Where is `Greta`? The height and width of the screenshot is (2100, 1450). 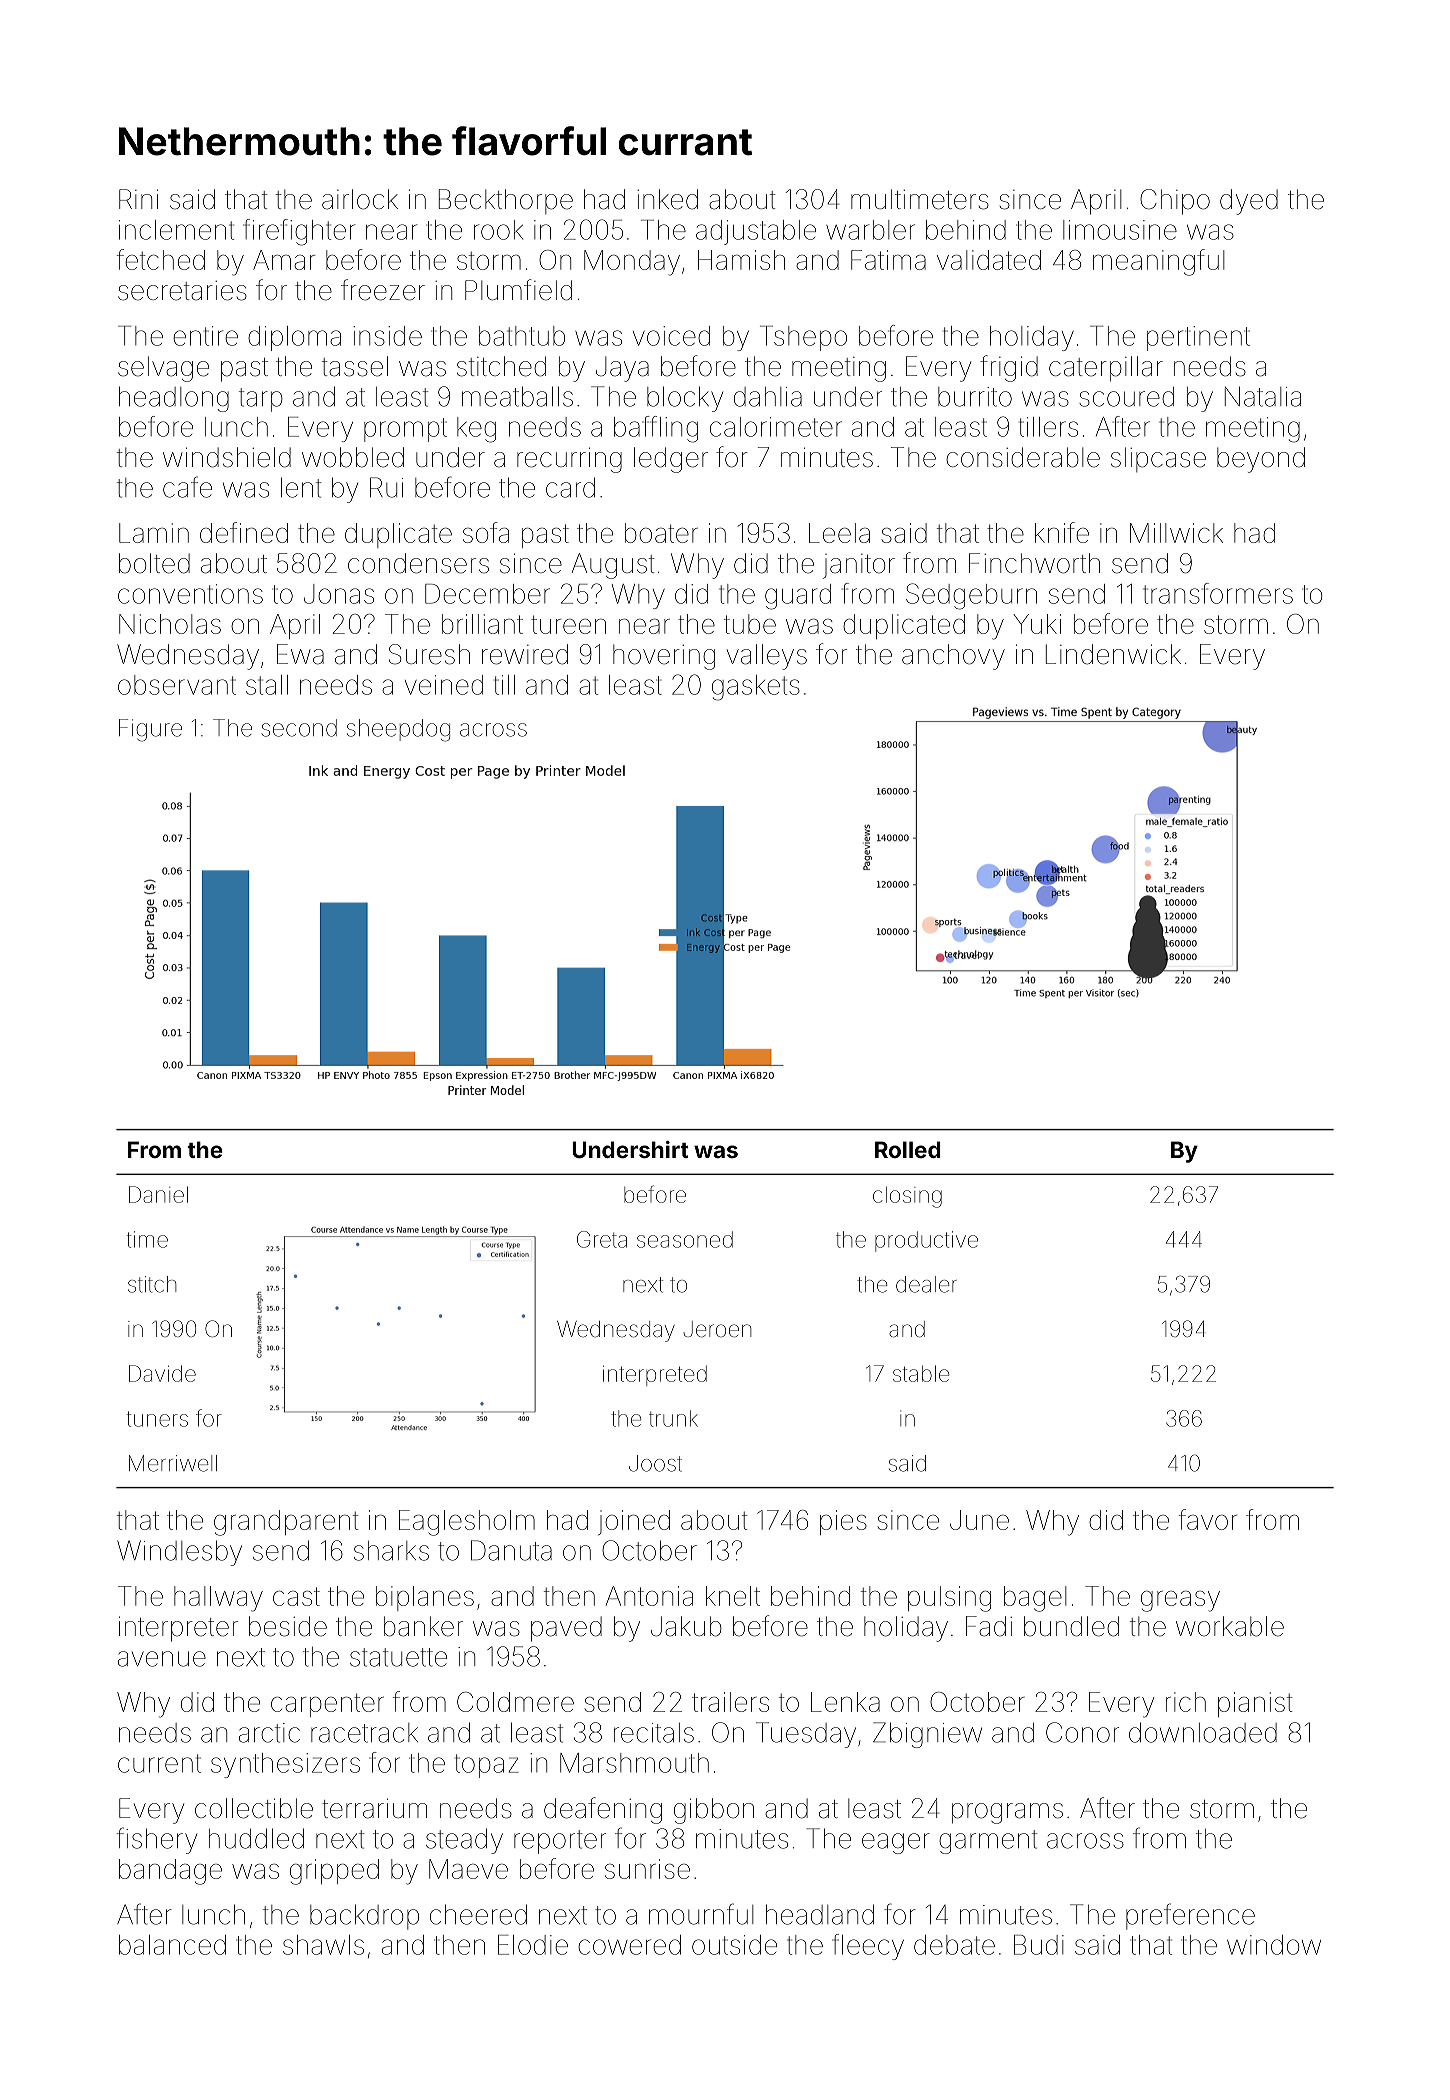
Greta is located at coordinates (602, 1239).
